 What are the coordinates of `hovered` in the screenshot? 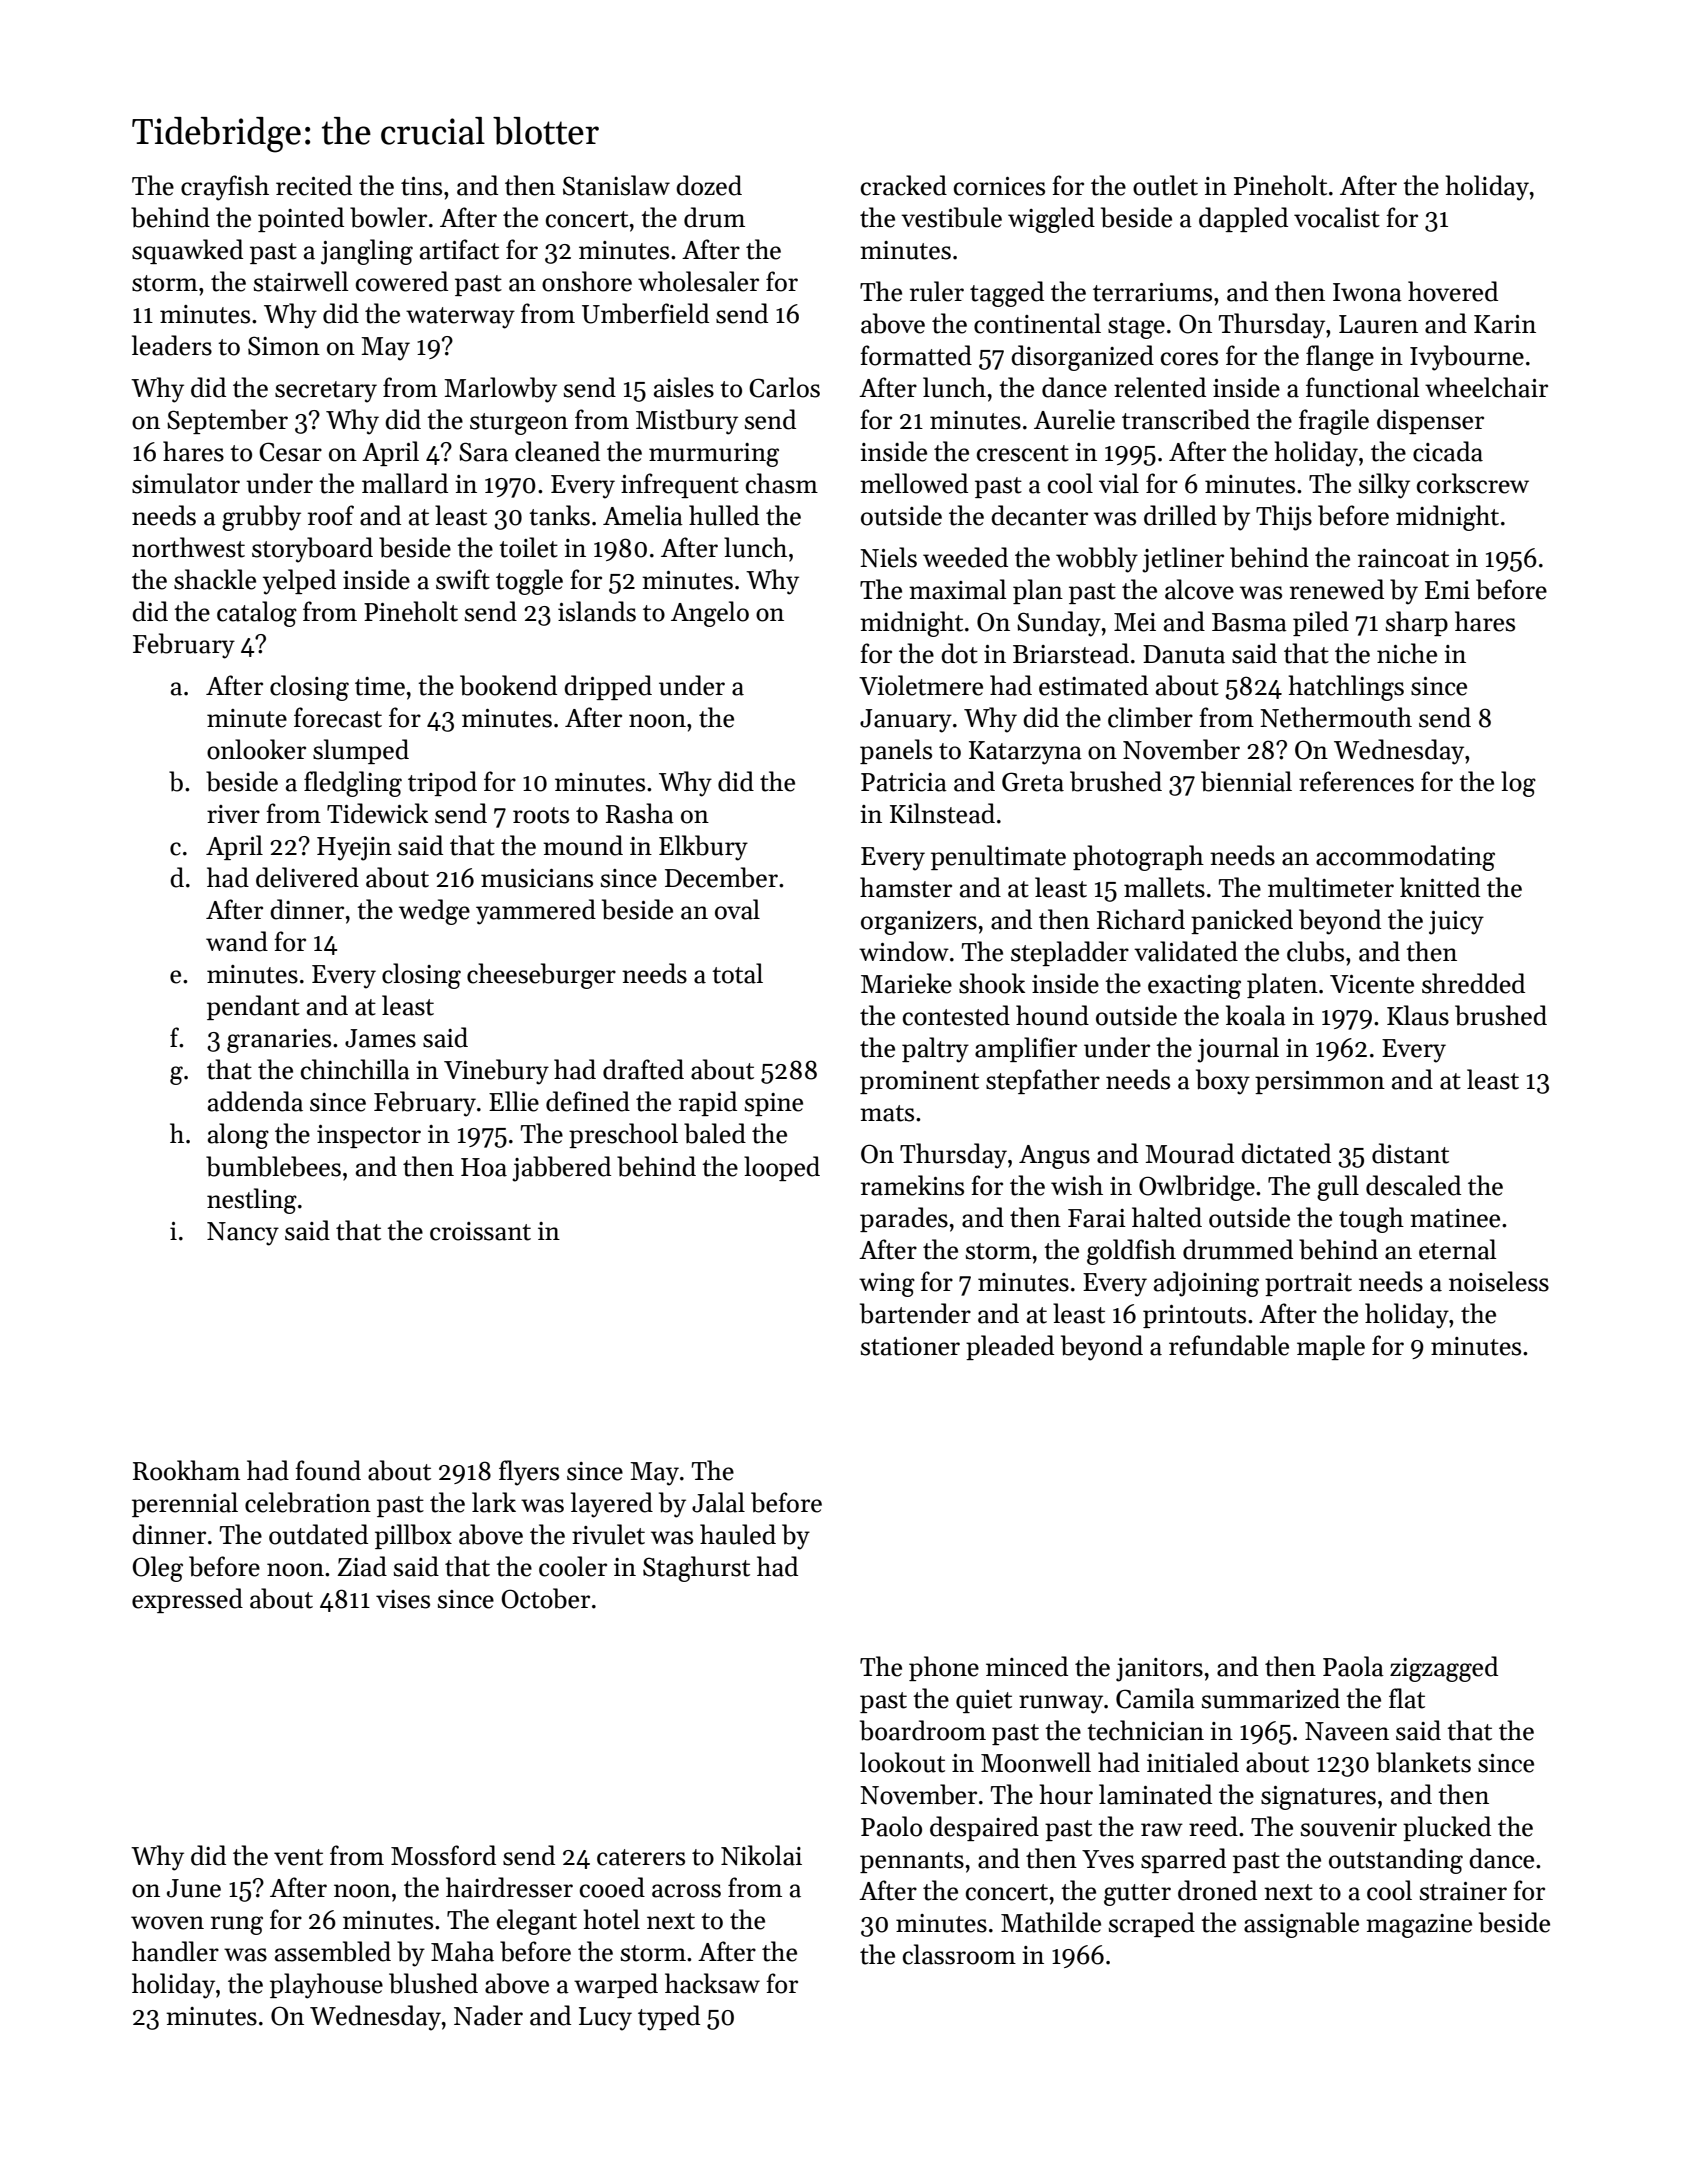 It's located at (1453, 291).
